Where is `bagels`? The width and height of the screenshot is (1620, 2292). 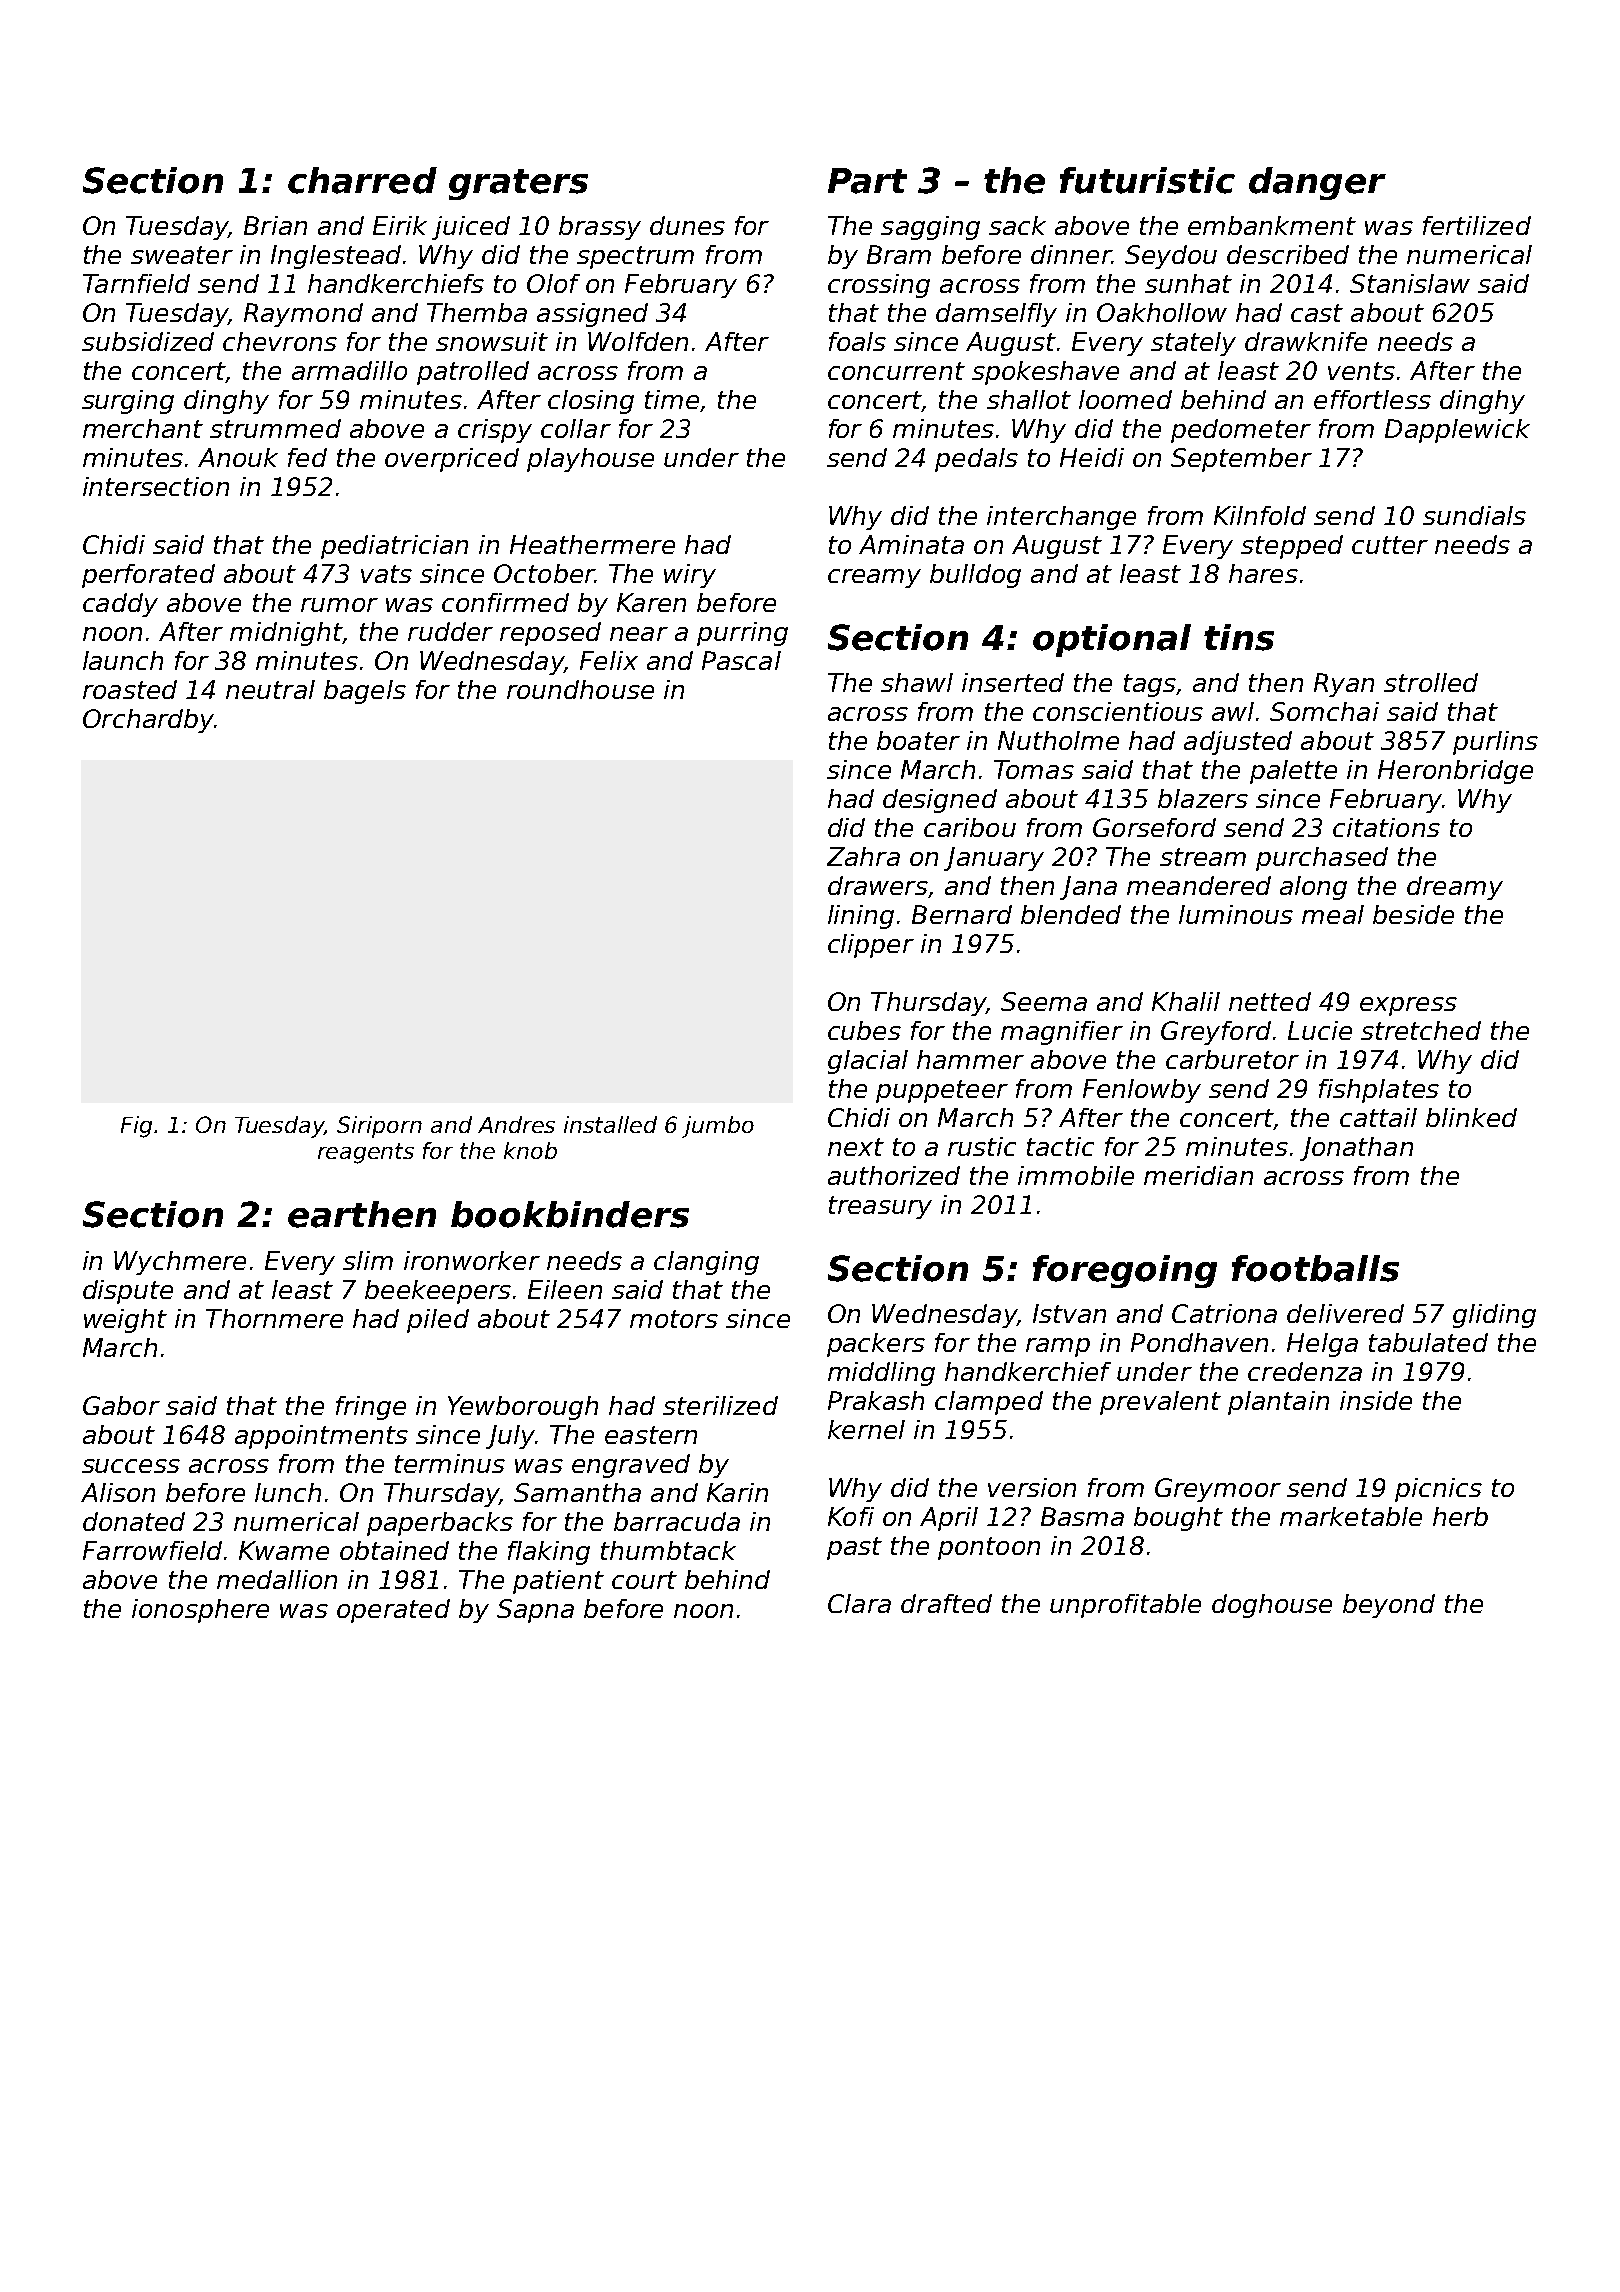
bagels is located at coordinates (365, 692).
